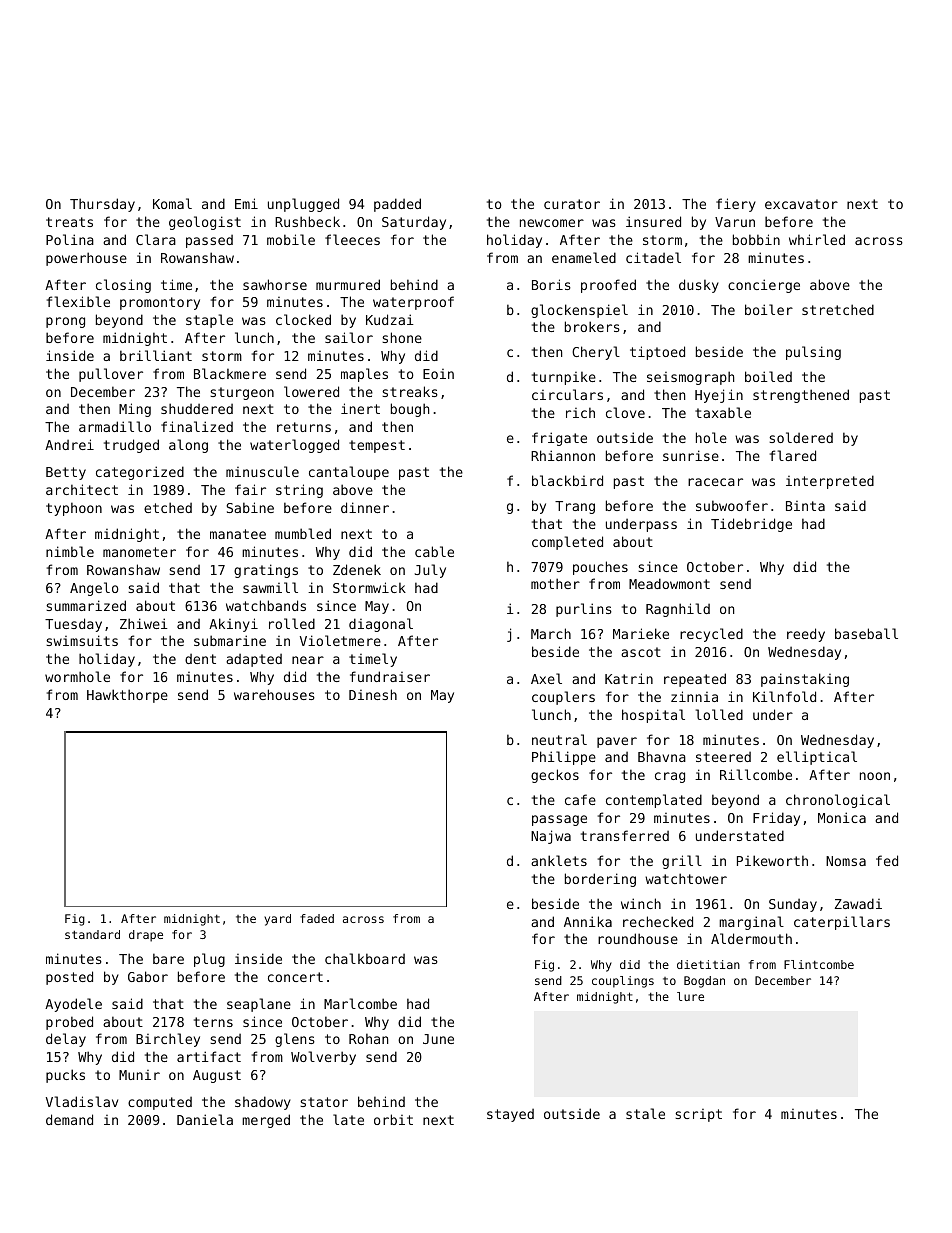 The height and width of the page is (1233, 952). I want to click on stayed, so click(510, 1115).
